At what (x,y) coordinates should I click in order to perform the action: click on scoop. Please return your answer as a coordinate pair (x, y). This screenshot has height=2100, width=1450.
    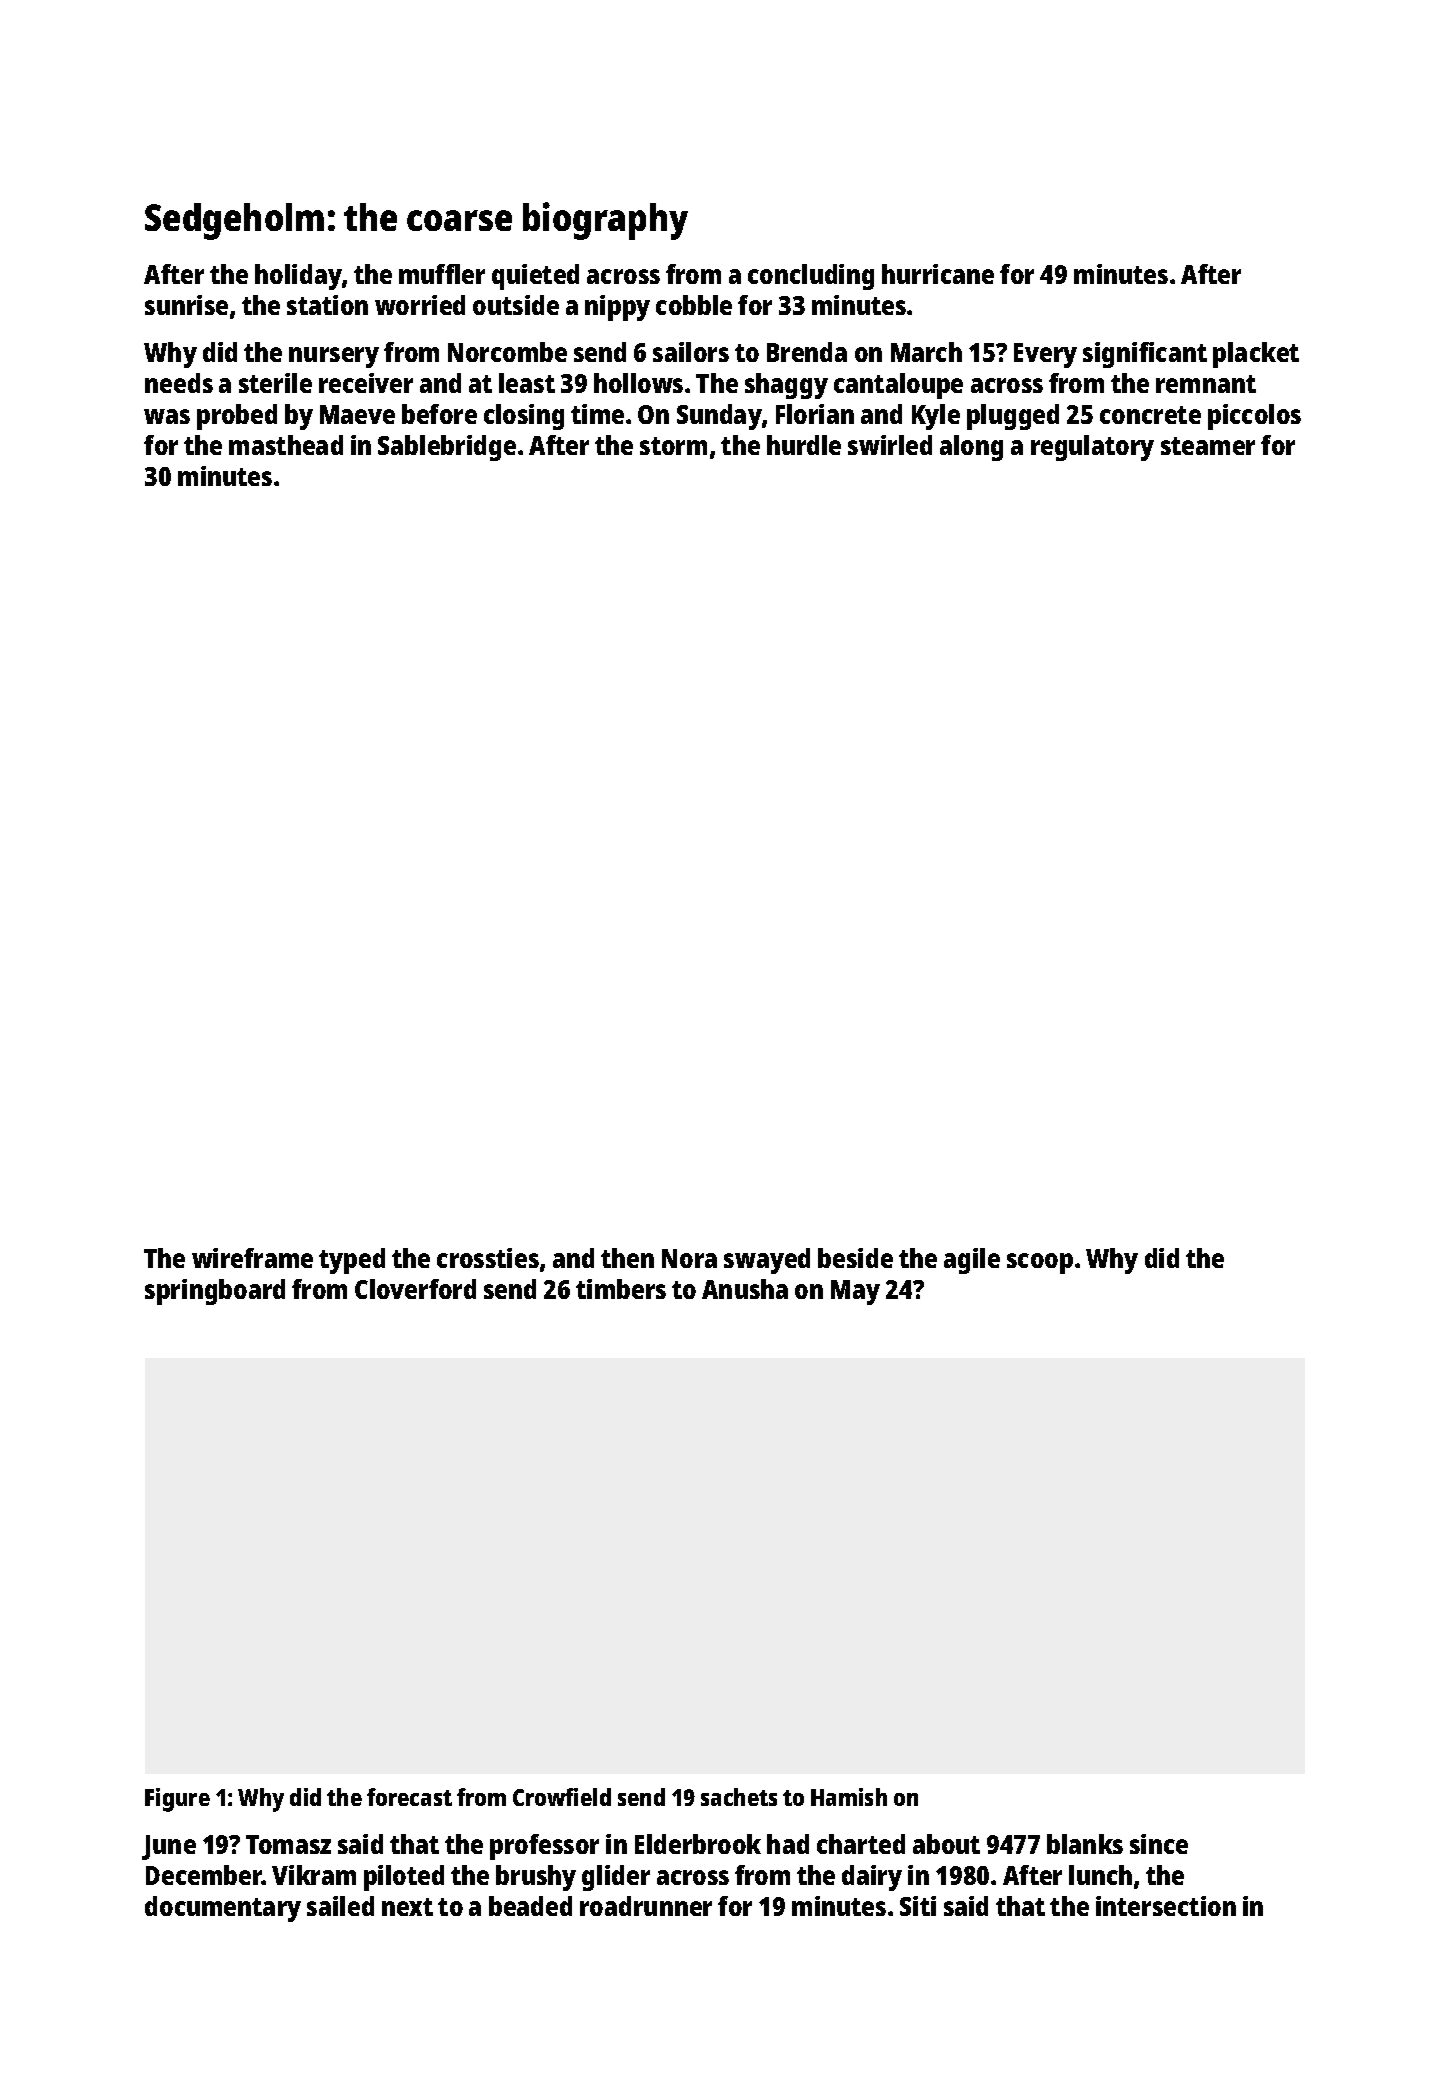
    Looking at the image, I should click on (1040, 1263).
